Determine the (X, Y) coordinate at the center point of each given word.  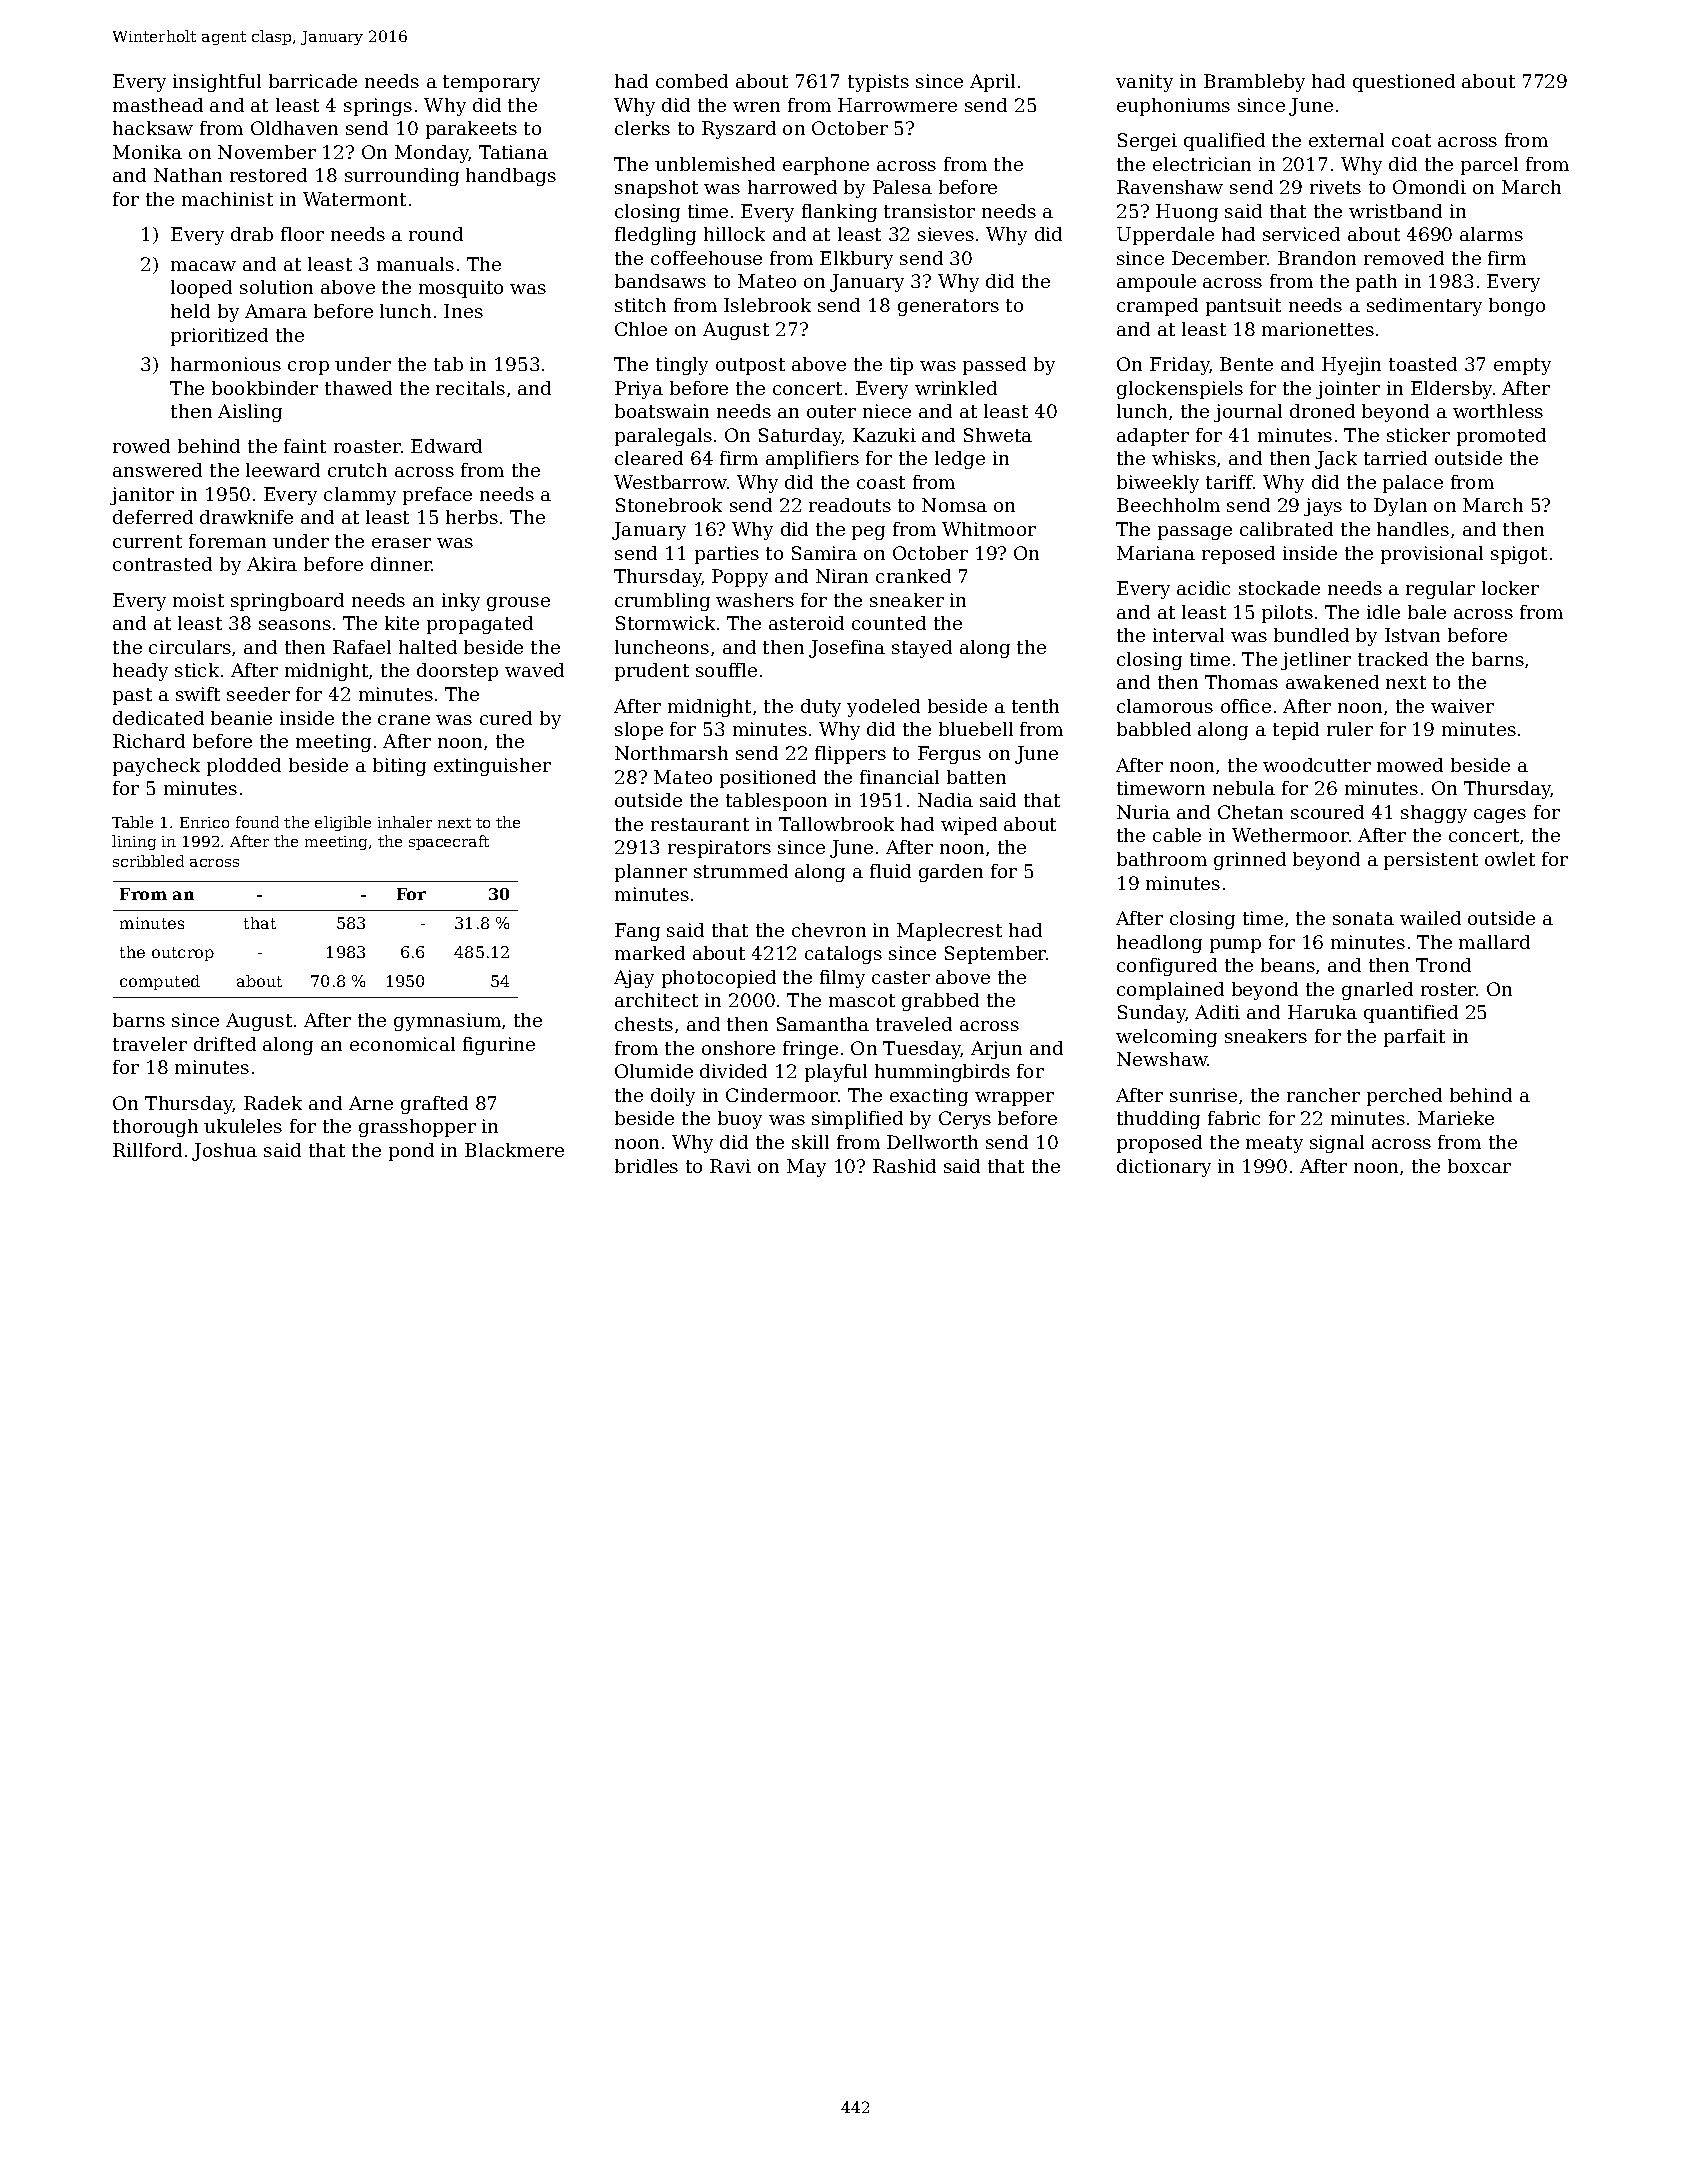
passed (994, 366)
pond (411, 1152)
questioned (1404, 83)
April (992, 83)
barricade (313, 81)
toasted (1423, 364)
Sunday (1152, 1014)
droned (1322, 411)
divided (733, 1071)
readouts (850, 505)
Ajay (634, 979)
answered (157, 470)
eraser (401, 543)
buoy (740, 1120)
